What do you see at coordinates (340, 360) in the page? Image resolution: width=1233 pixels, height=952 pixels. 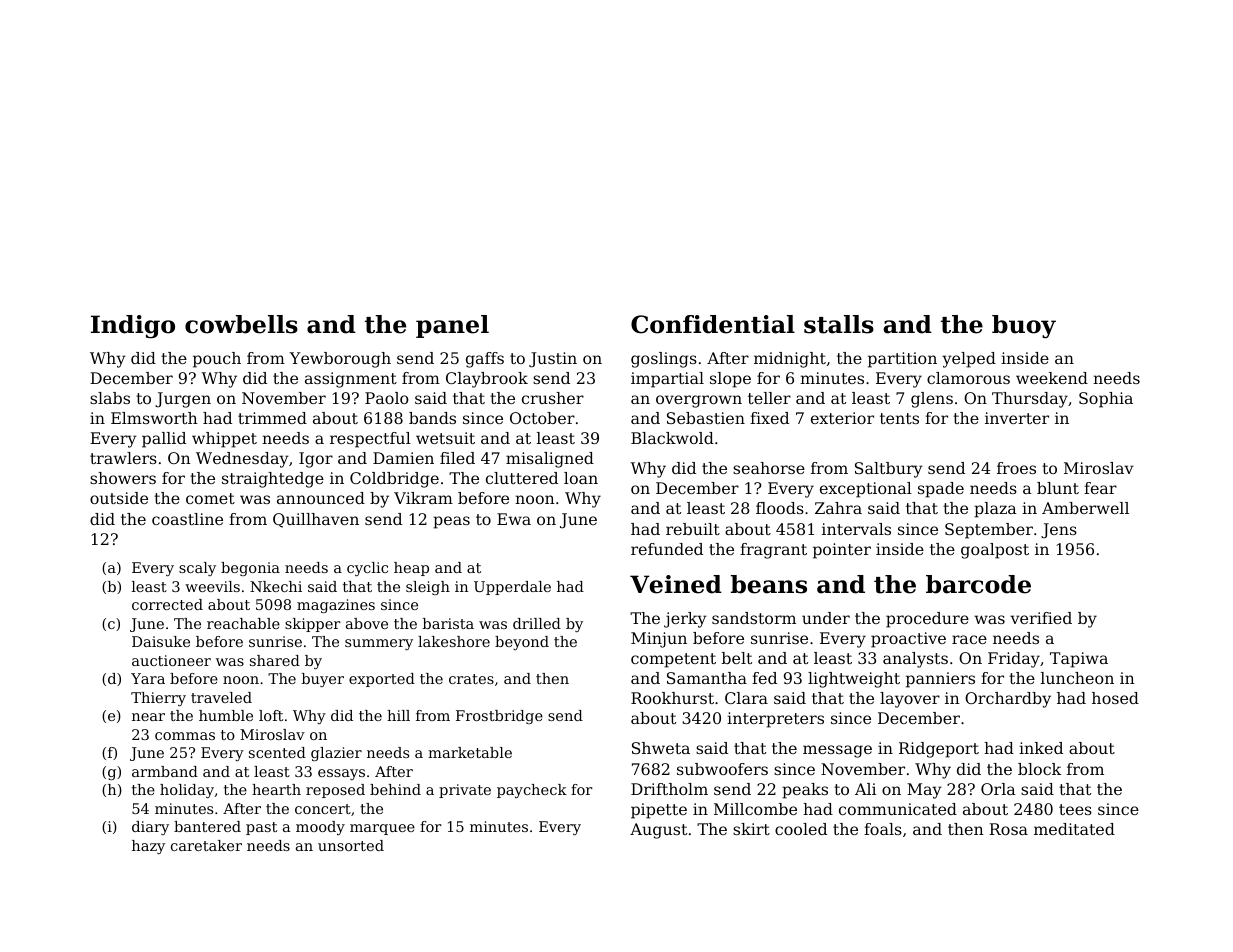 I see `Yewborough` at bounding box center [340, 360].
